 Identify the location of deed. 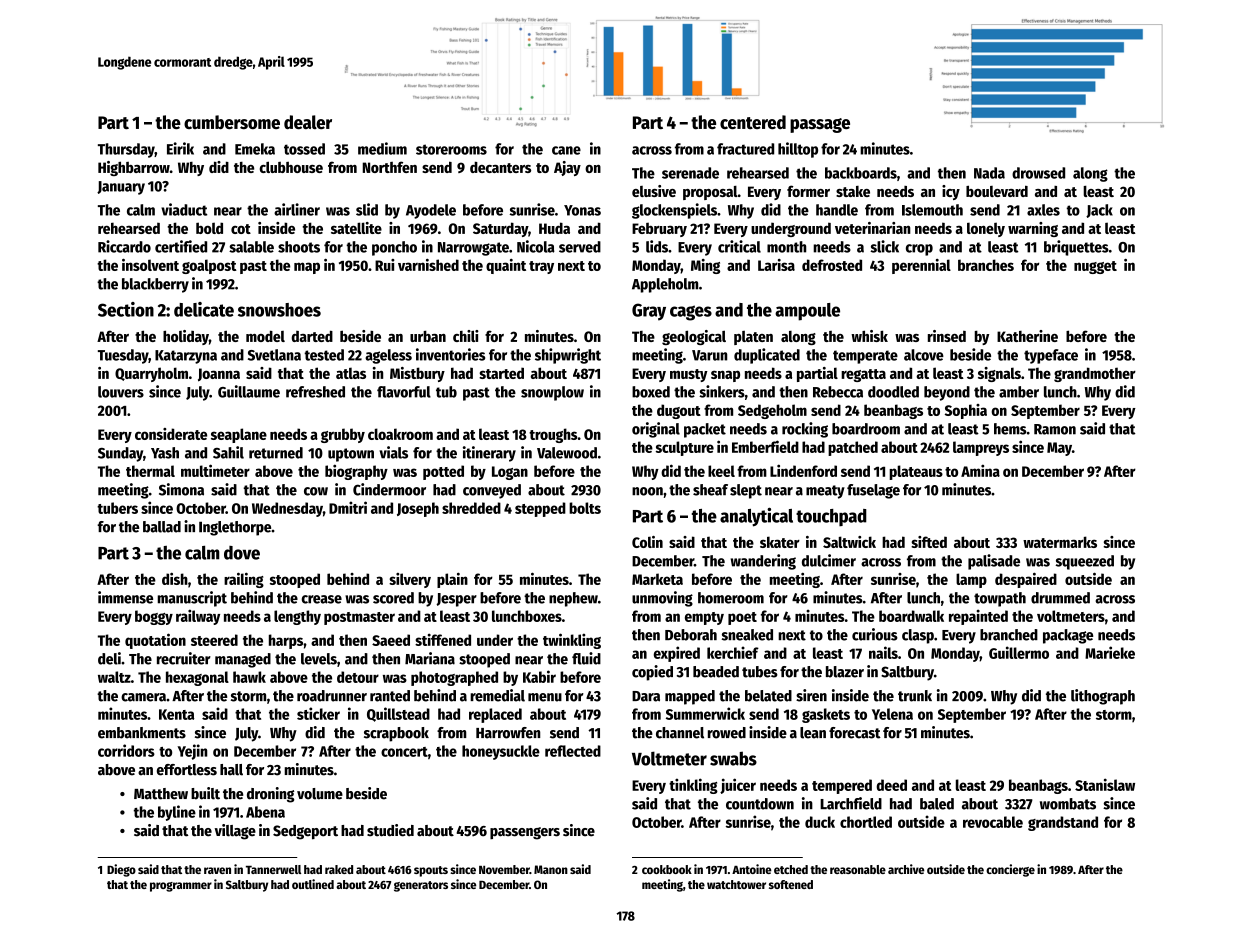
(891, 785).
